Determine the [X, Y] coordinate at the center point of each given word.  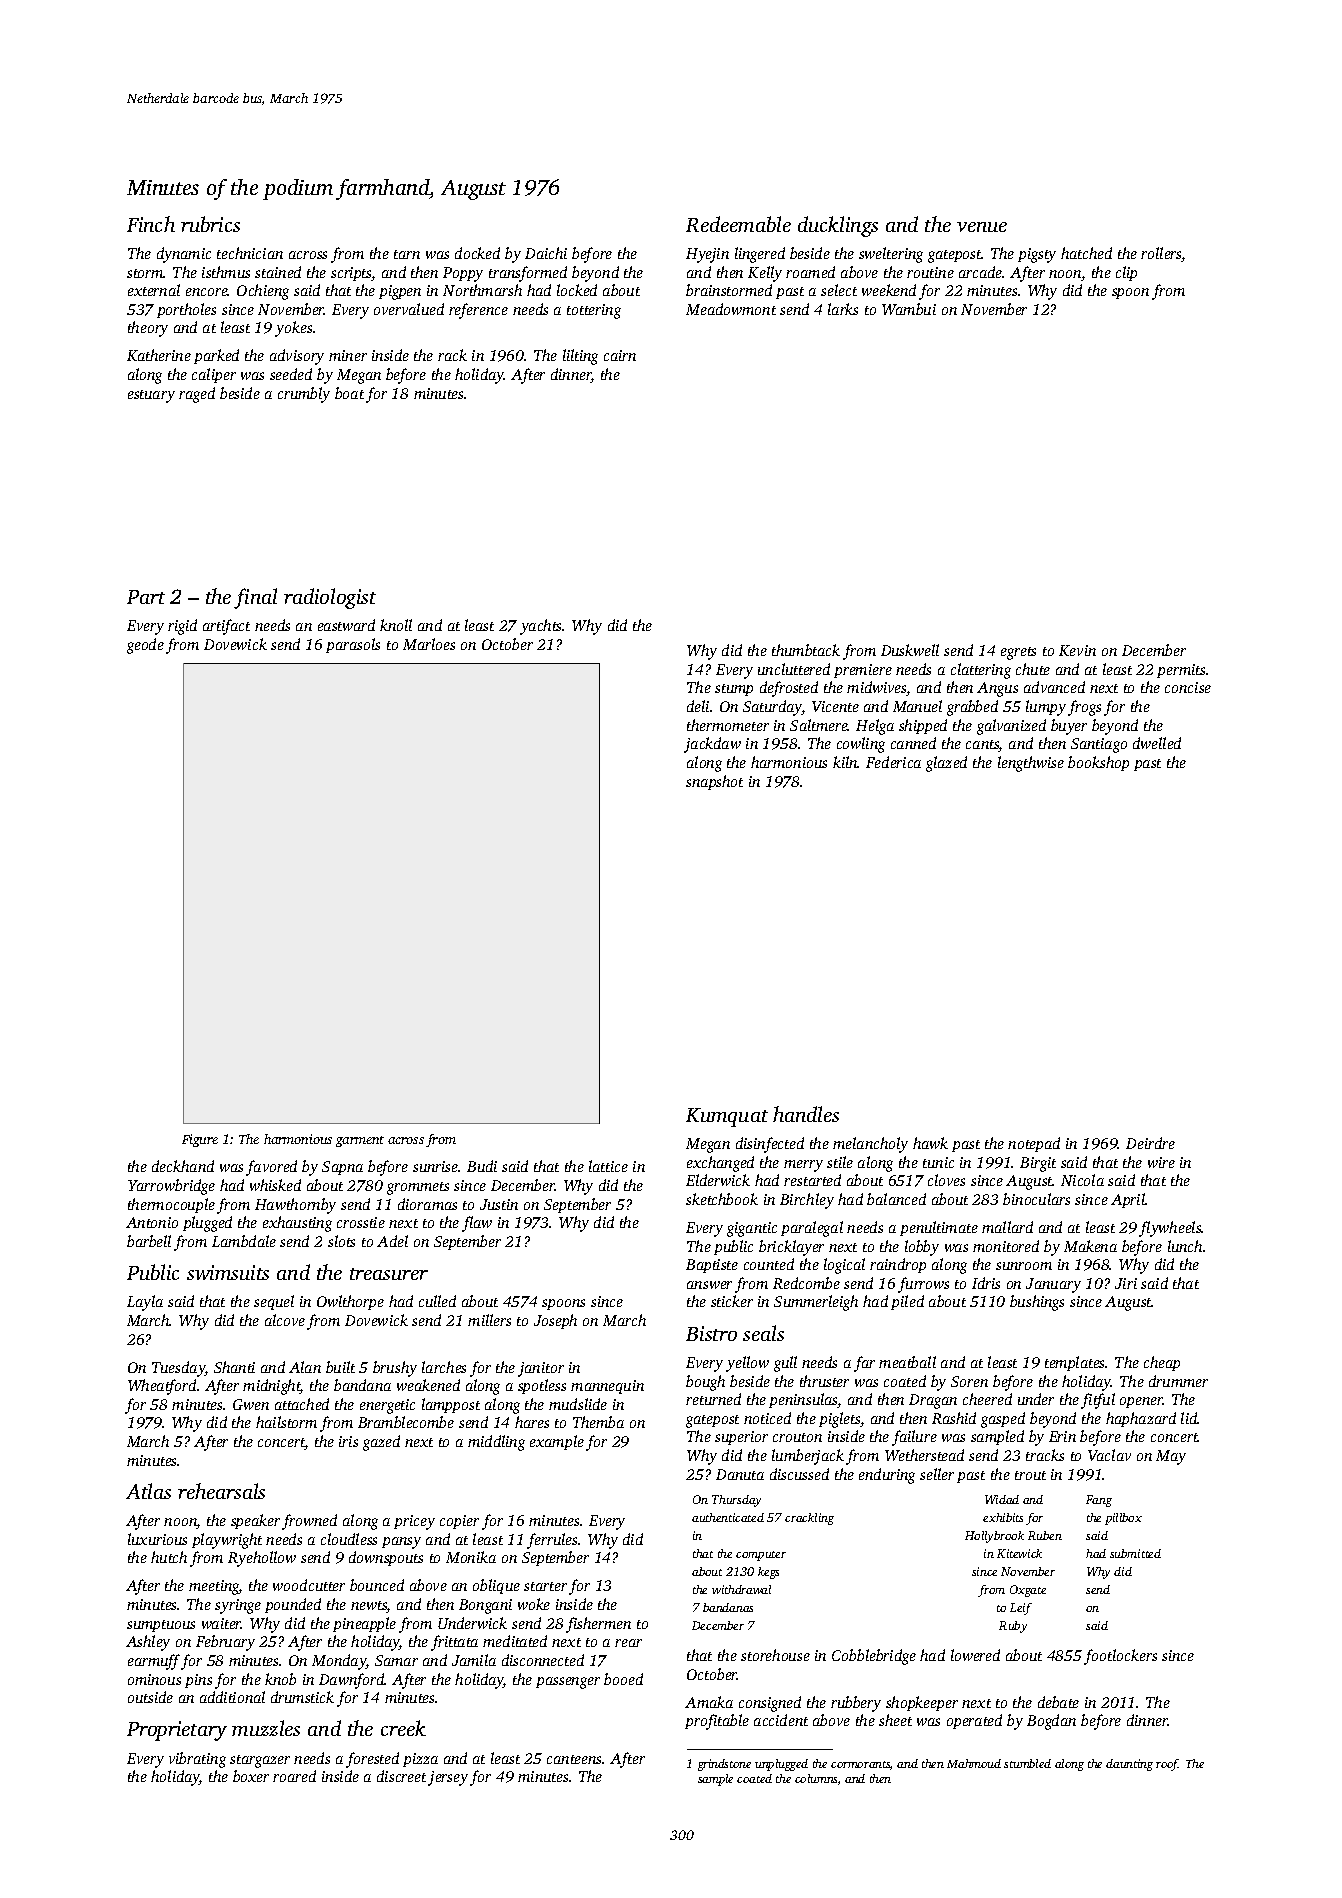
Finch [151, 224]
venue [982, 227]
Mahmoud [974, 1763]
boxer [251, 1776]
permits [1181, 671]
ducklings [838, 226]
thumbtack [806, 650]
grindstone [724, 1765]
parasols [353, 645]
